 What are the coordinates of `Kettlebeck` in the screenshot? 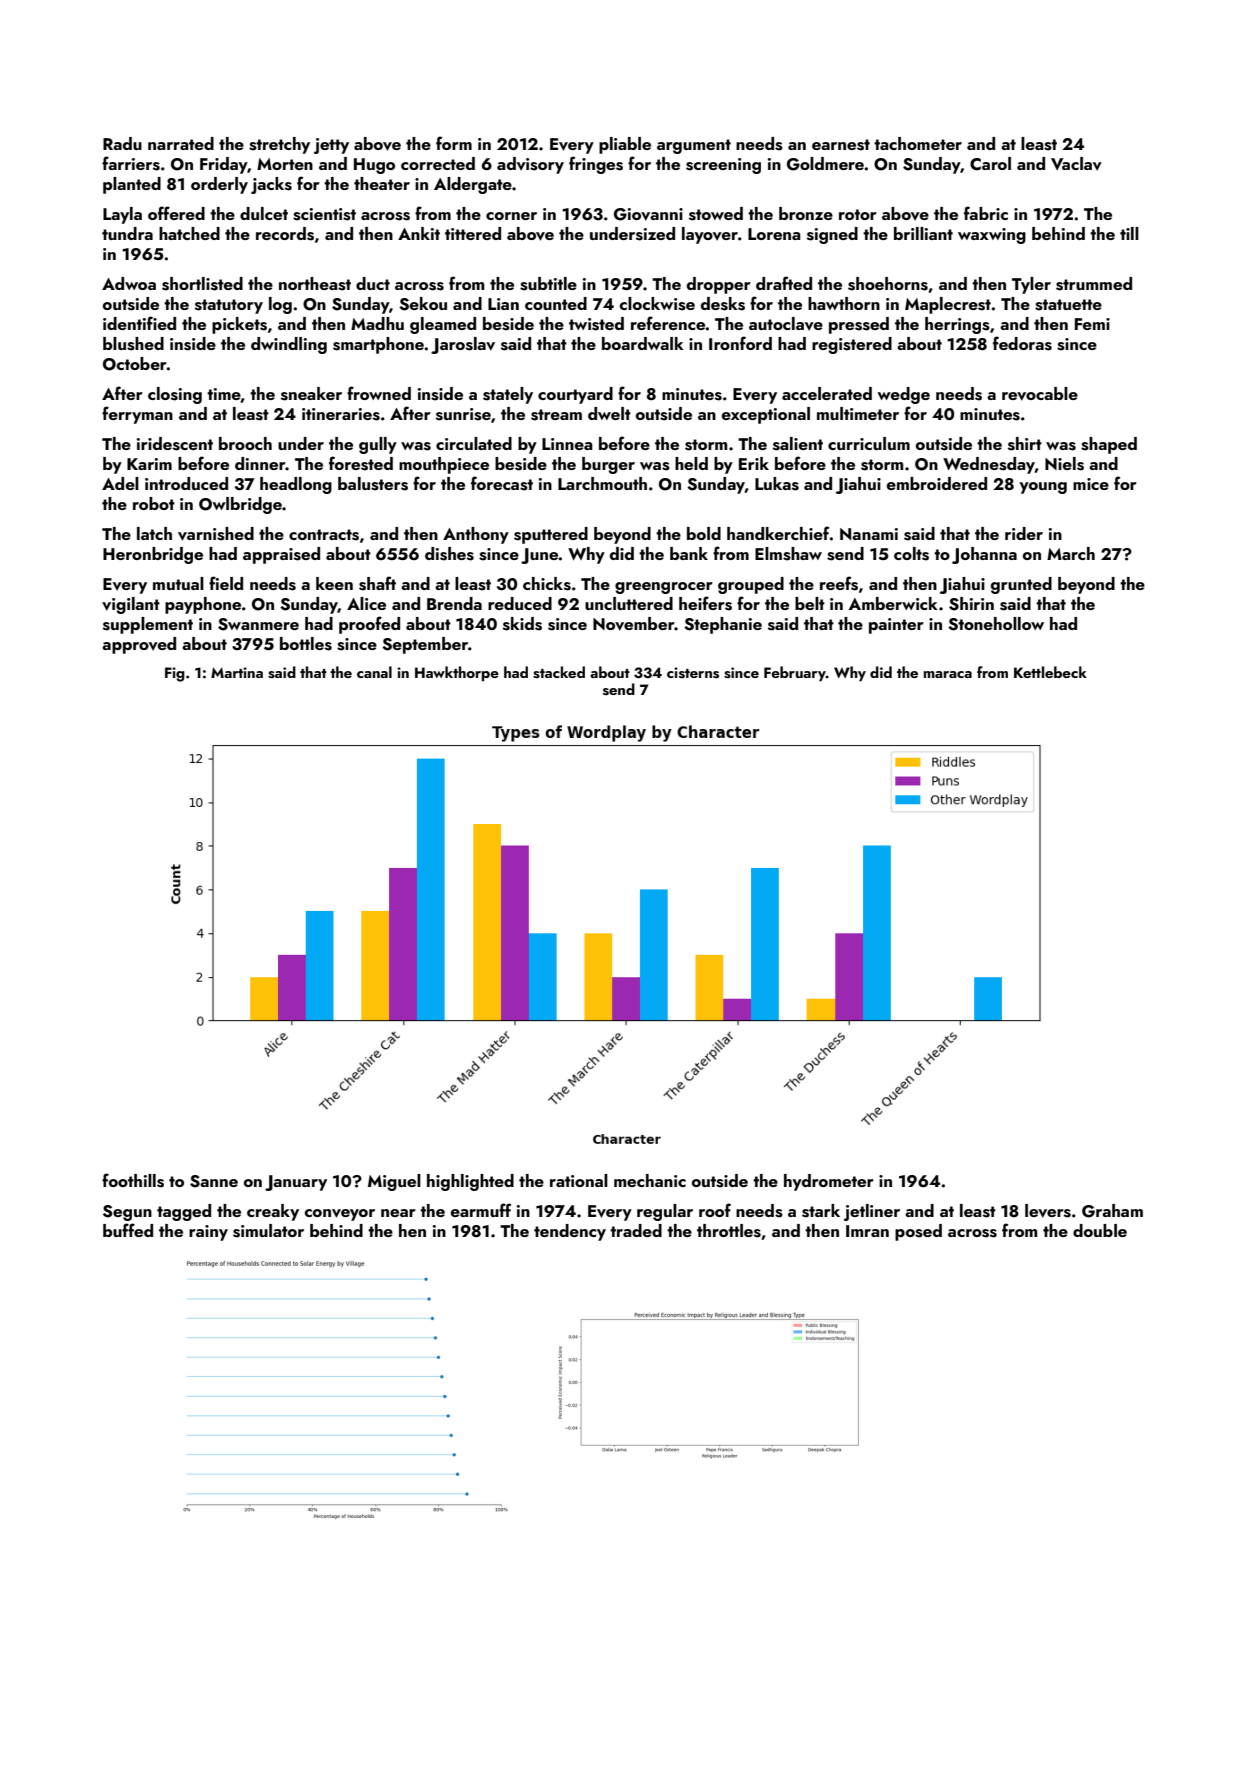 It's located at (1050, 672).
